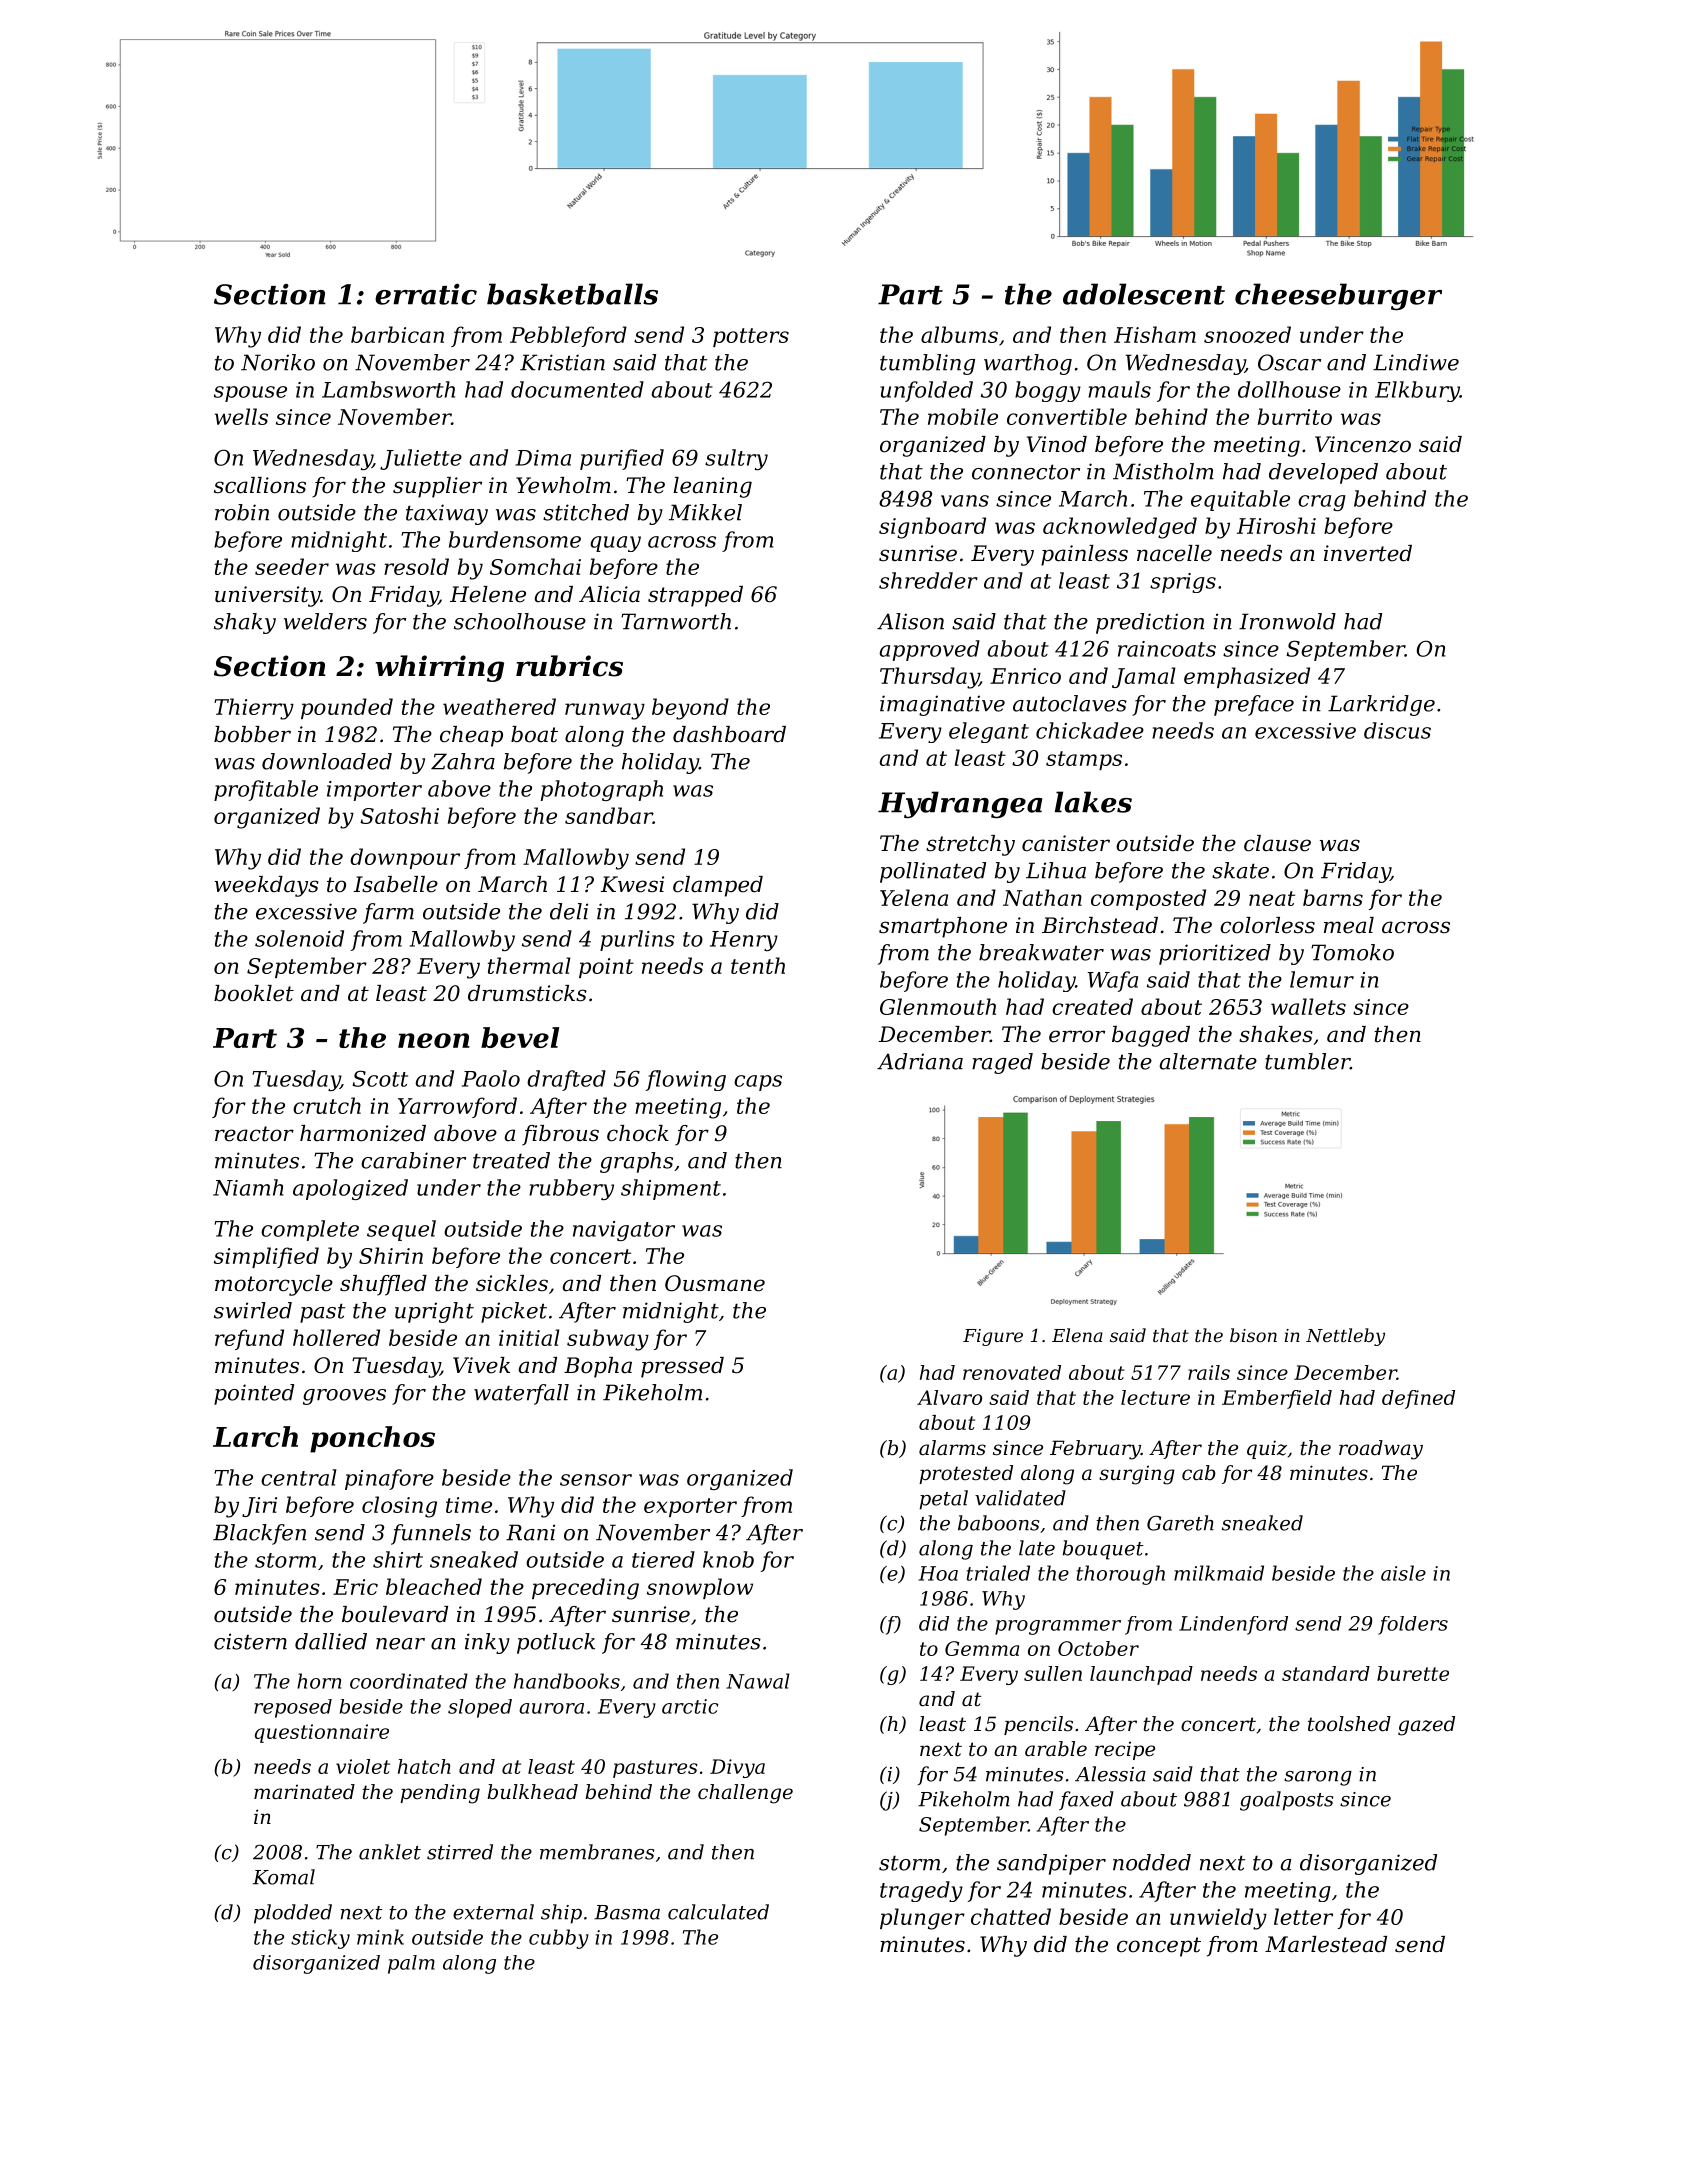  I want to click on potters, so click(751, 337).
